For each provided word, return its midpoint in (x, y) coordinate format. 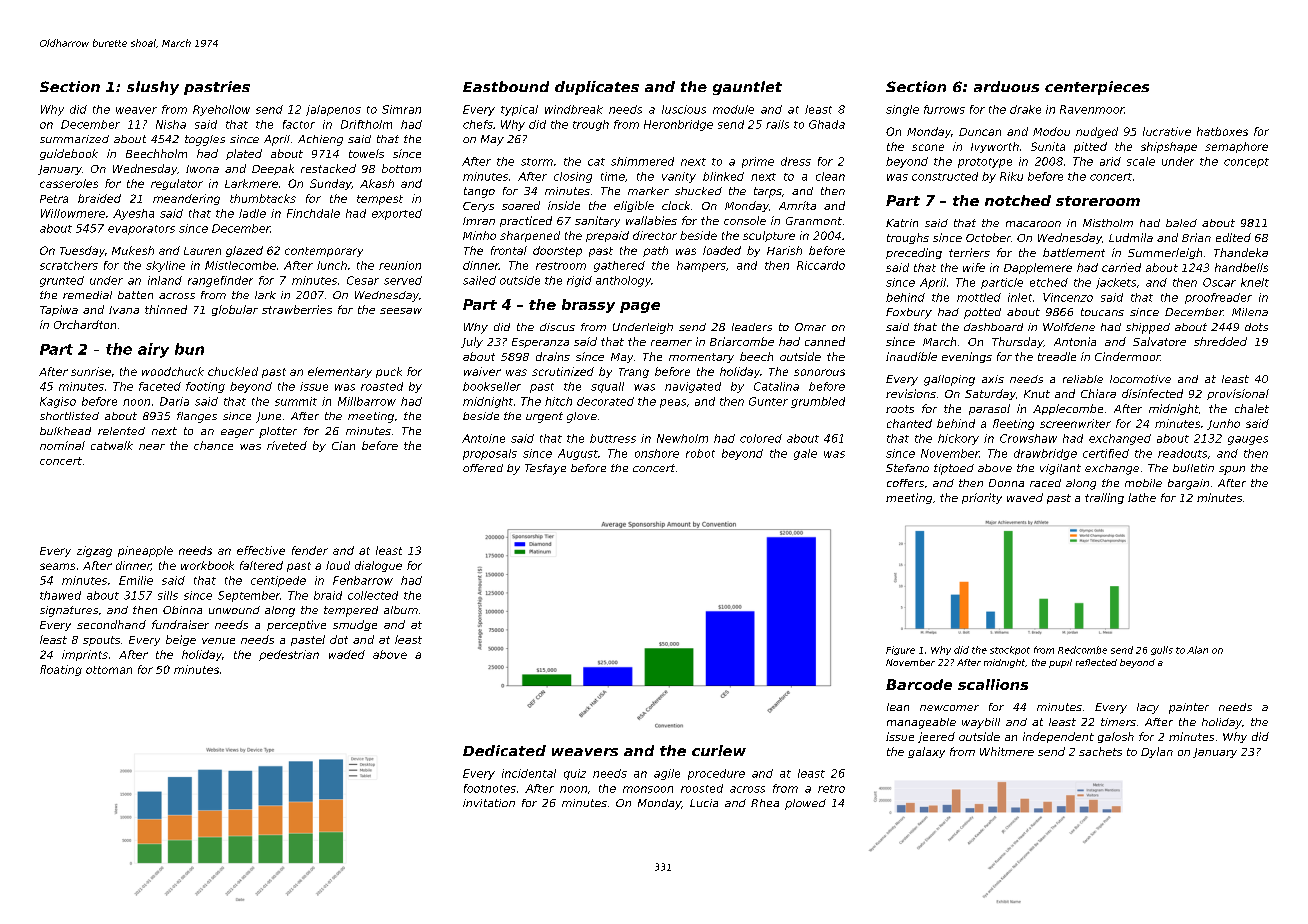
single (902, 110)
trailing (1104, 498)
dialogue (378, 566)
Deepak (273, 169)
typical (519, 110)
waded (347, 654)
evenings (967, 357)
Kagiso (58, 402)
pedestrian (289, 655)
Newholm (682, 438)
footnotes (490, 788)
